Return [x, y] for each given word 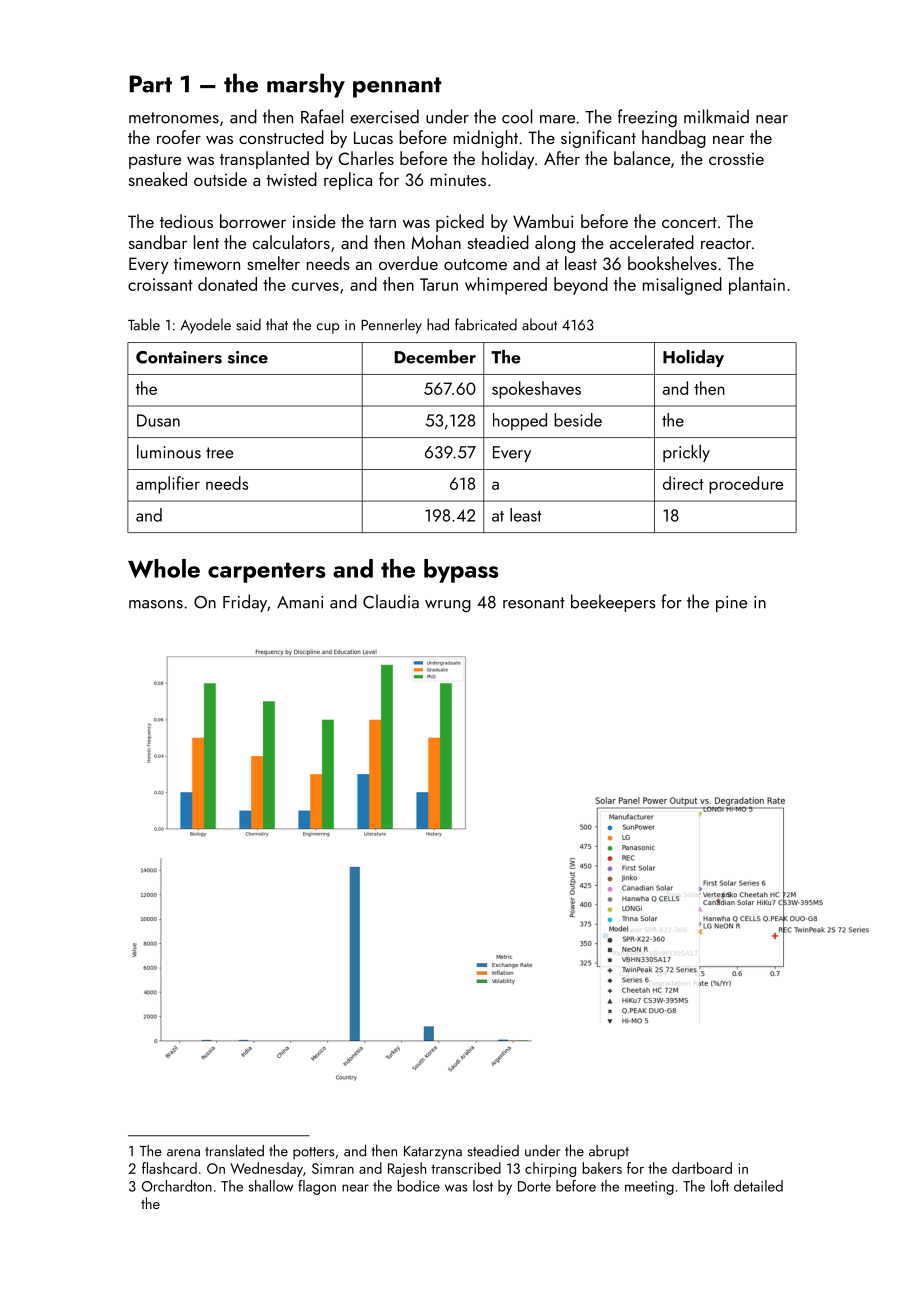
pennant [397, 87]
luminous [169, 452]
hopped [520, 422]
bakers [602, 1168]
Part [151, 84]
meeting [649, 1188]
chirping [550, 1169]
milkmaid [716, 116]
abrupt [609, 1152]
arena [183, 1153]
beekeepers [613, 603]
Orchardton [177, 1186]
